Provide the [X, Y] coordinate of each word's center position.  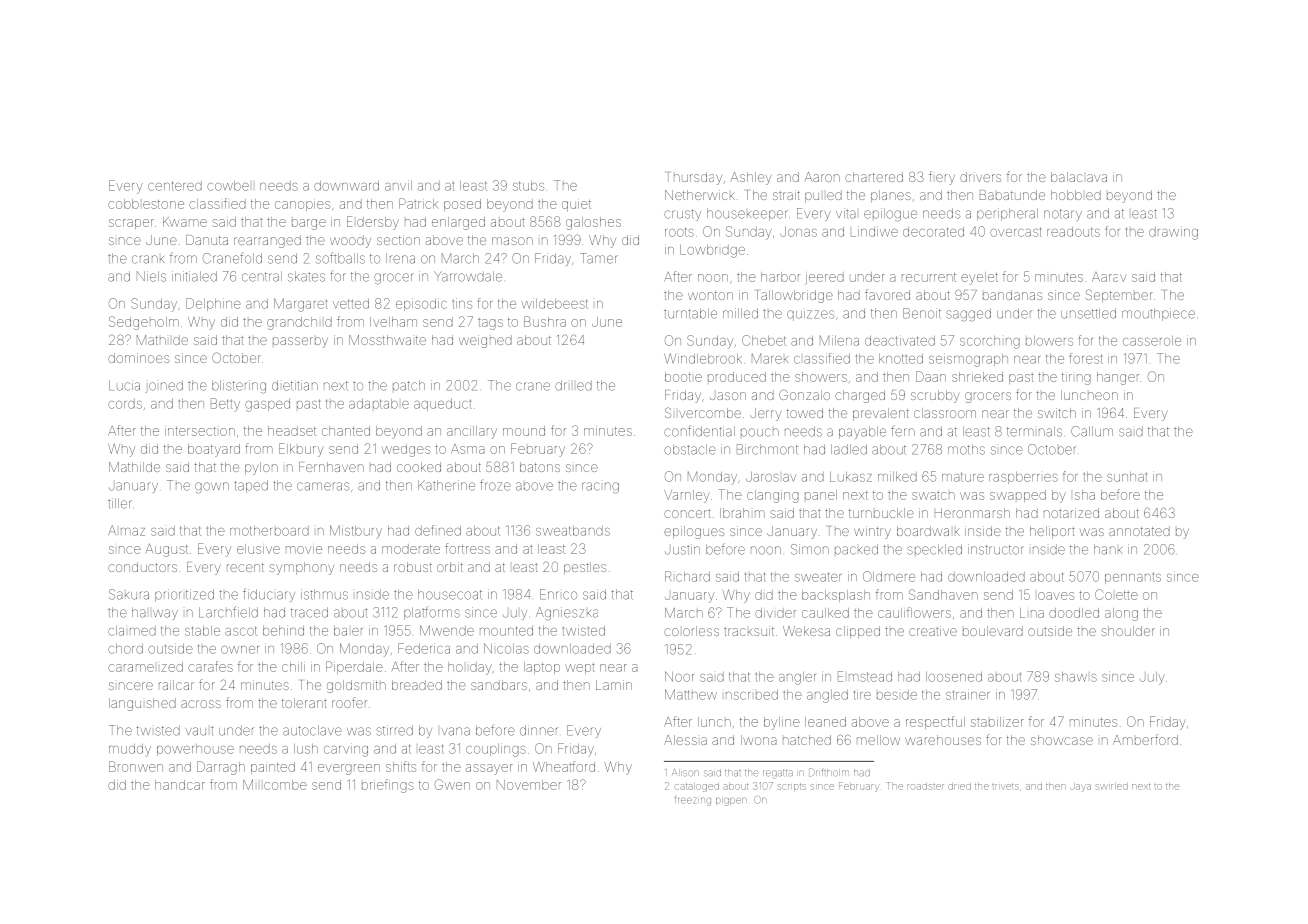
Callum [1092, 431]
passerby [300, 342]
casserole [1152, 341]
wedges [406, 450]
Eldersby [373, 223]
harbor [780, 277]
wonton [710, 295]
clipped [858, 632]
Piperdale [354, 667]
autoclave [312, 730]
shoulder [1128, 631]
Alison [685, 772]
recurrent [929, 277]
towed [805, 413]
